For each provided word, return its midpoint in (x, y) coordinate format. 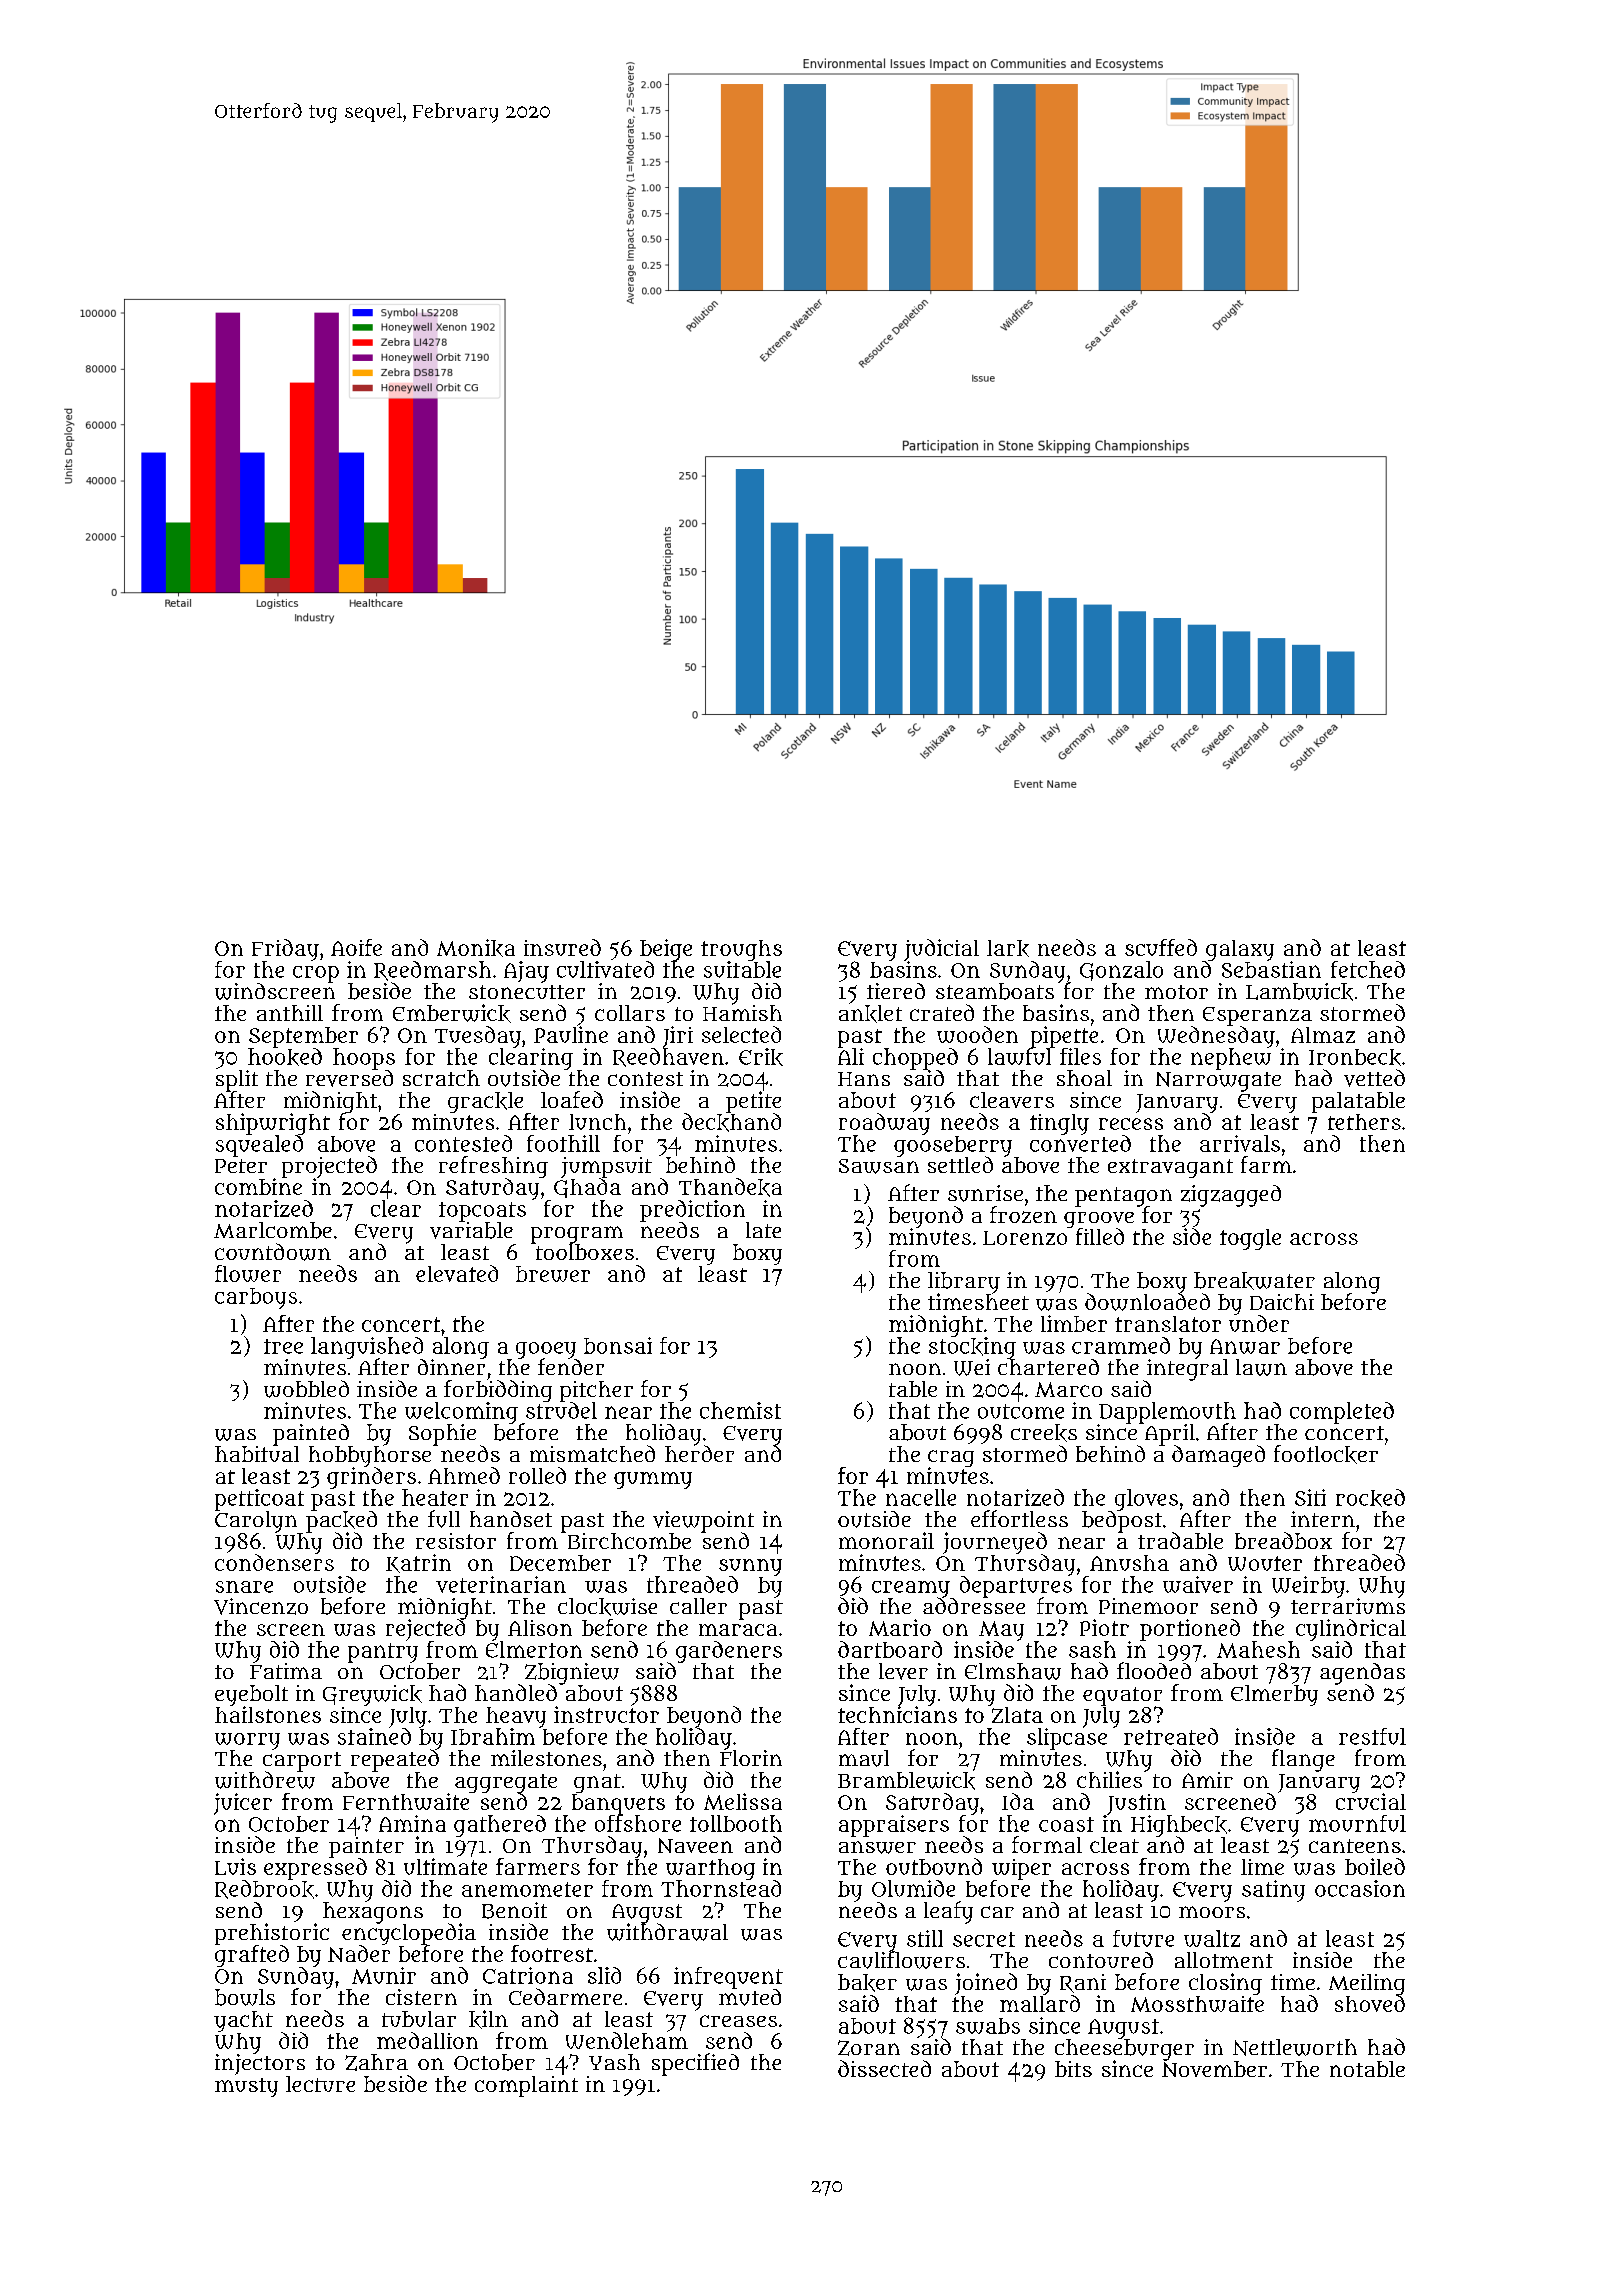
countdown (273, 1252)
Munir (384, 1975)
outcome (1021, 1411)
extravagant (1170, 1168)
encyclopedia (409, 1934)
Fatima (286, 1671)
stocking (972, 1348)
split (237, 1080)
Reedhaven (668, 1057)
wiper (1021, 1869)
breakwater (1254, 1281)
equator (1122, 1696)
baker (867, 1983)
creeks (1044, 1433)
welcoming (461, 1413)
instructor (606, 1714)
